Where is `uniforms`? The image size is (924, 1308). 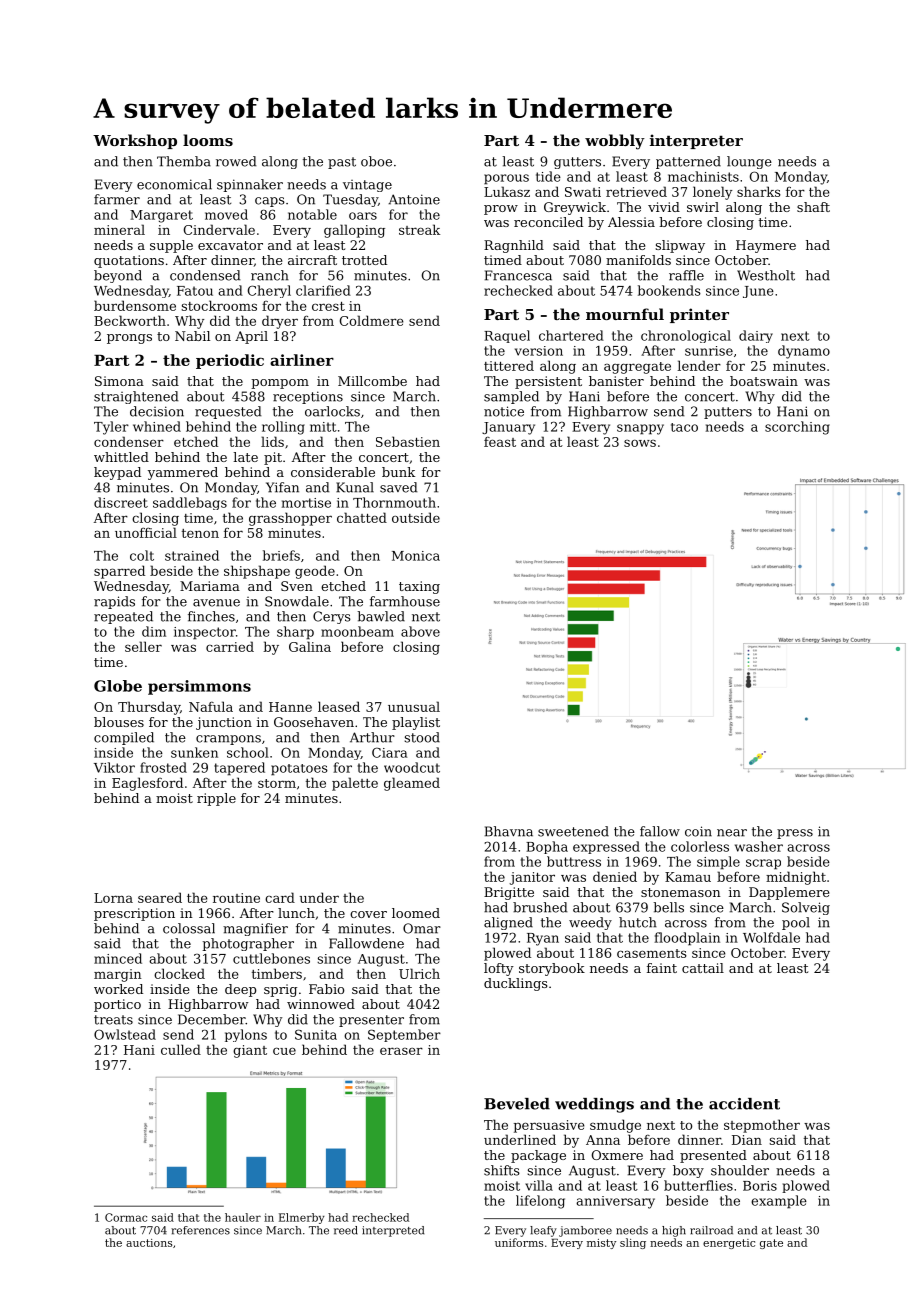 uniforms is located at coordinates (519, 1242).
